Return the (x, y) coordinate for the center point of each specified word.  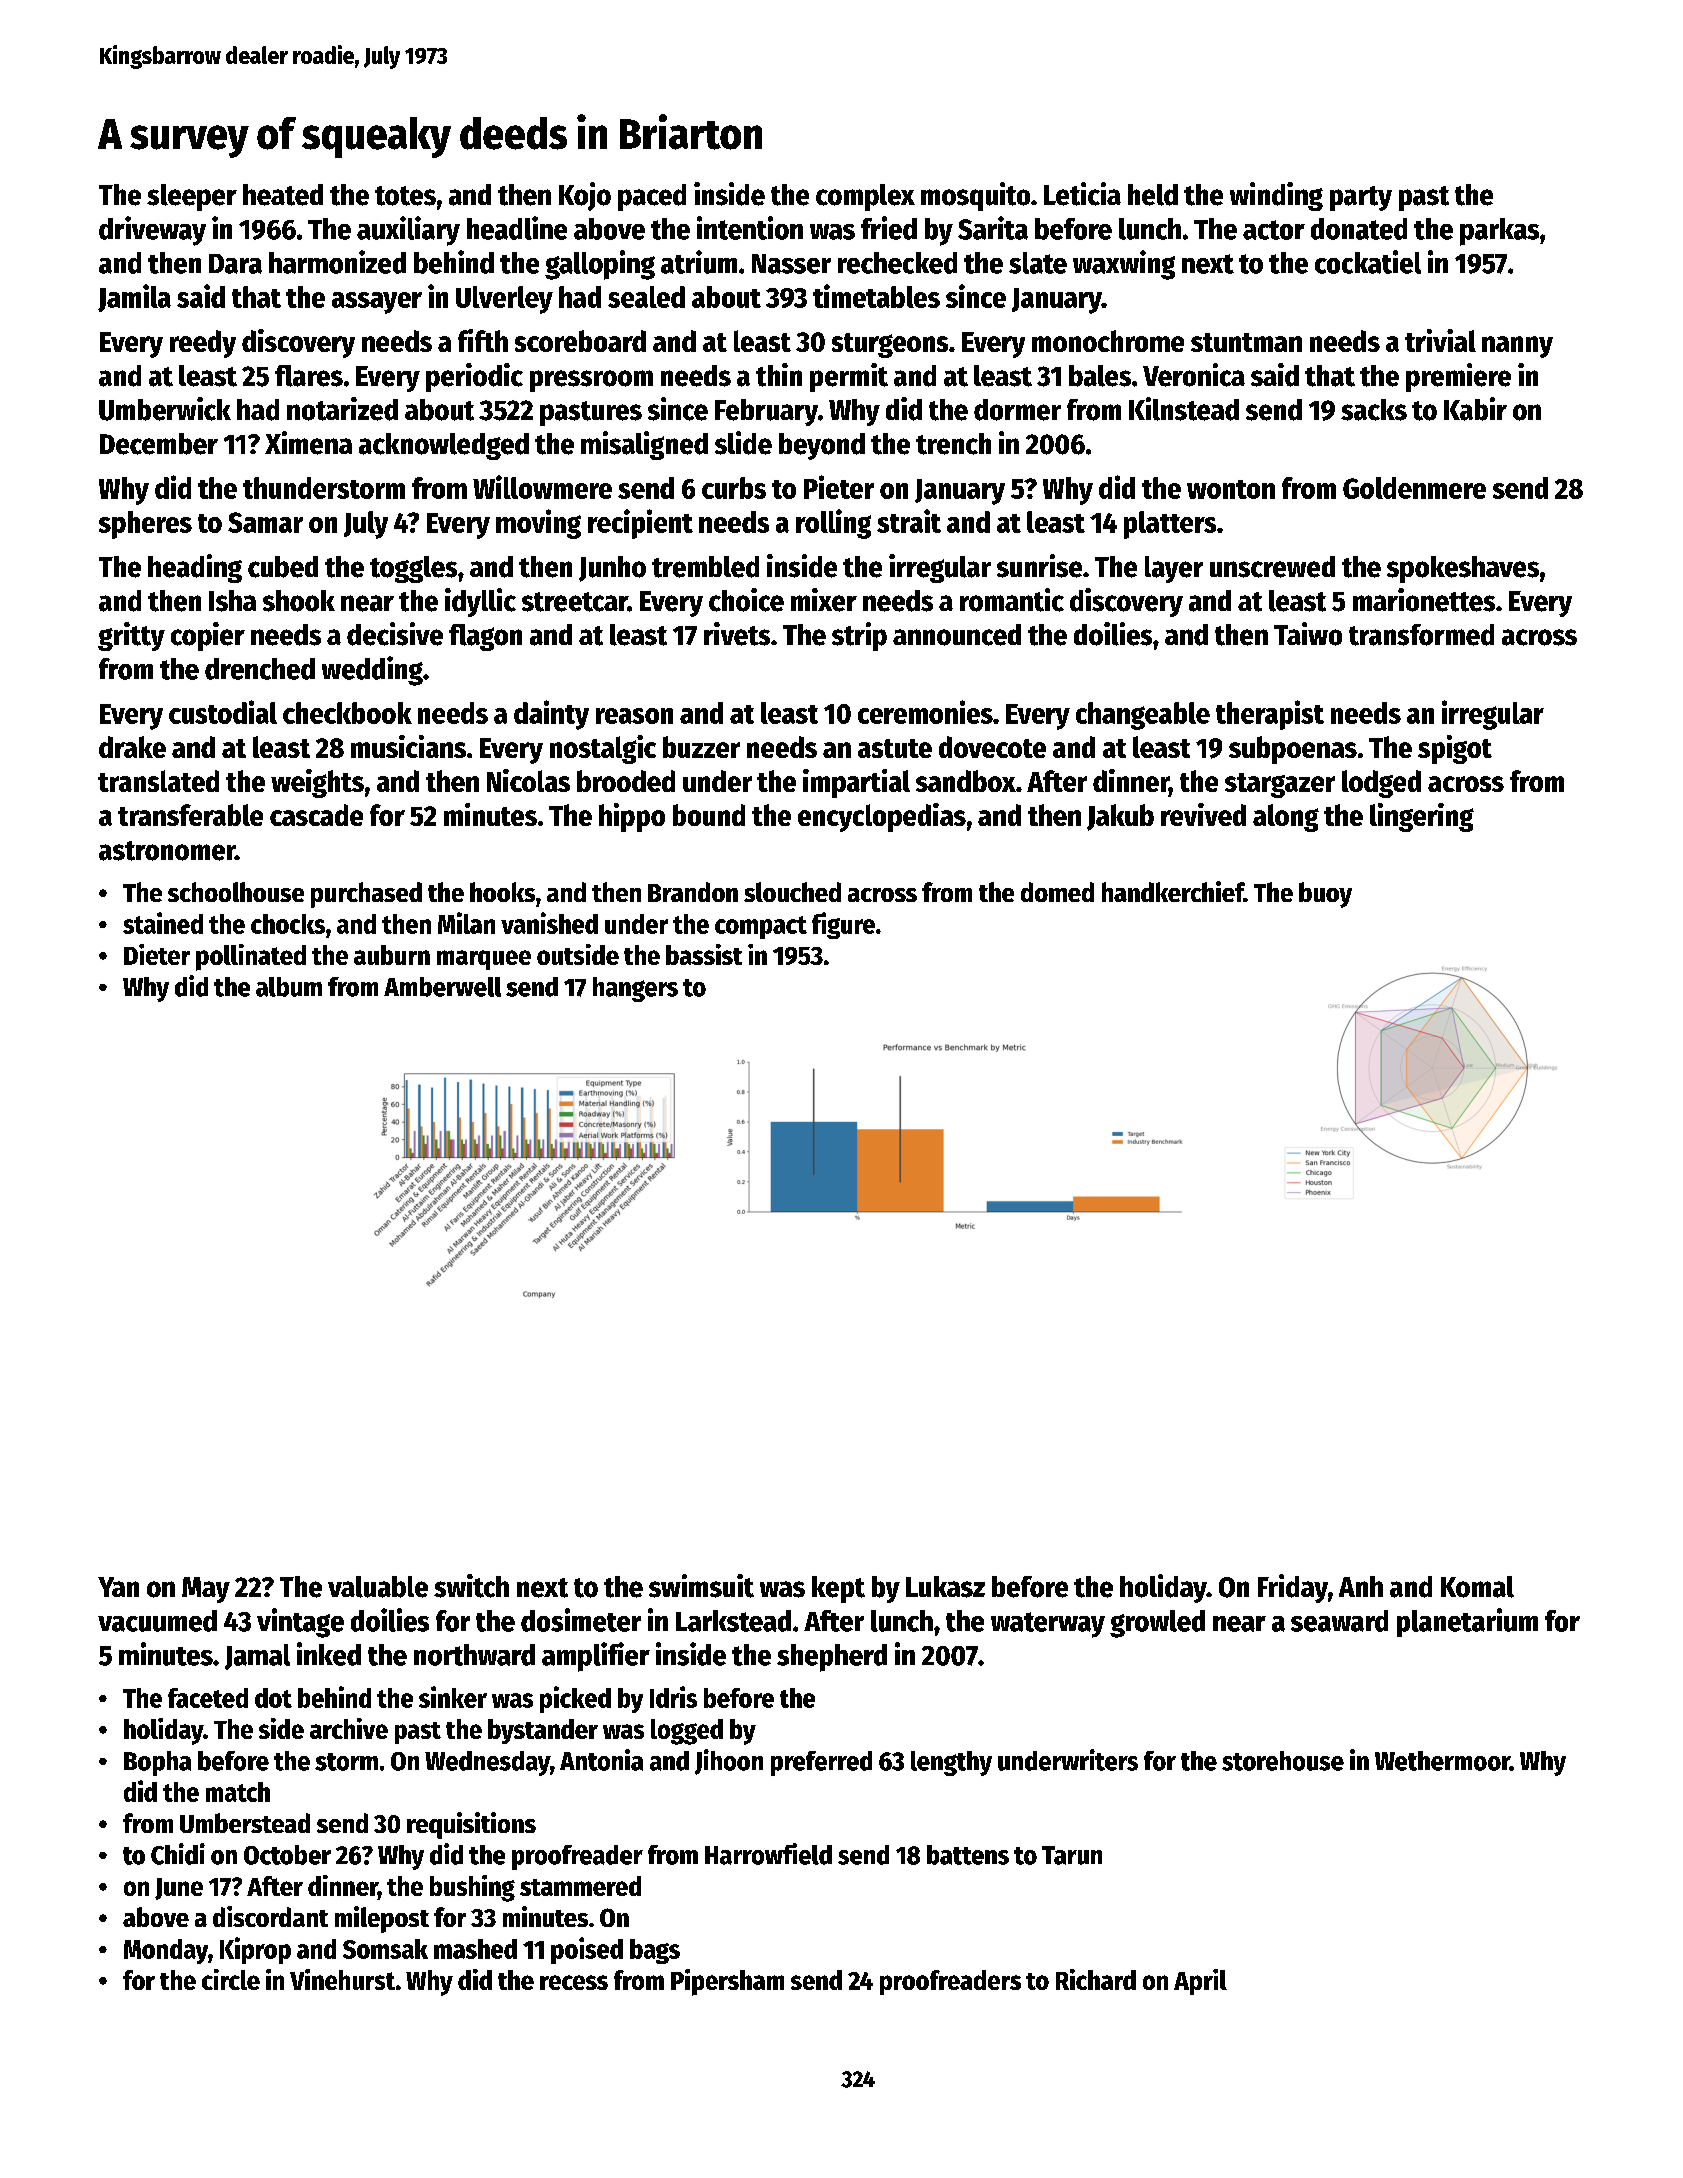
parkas (1499, 232)
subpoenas (1293, 750)
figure (843, 925)
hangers (635, 989)
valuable (378, 1587)
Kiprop (255, 1950)
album (289, 987)
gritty (131, 636)
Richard (1096, 1979)
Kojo (585, 196)
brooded (626, 781)
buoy (1325, 895)
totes (405, 196)
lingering (1422, 817)
